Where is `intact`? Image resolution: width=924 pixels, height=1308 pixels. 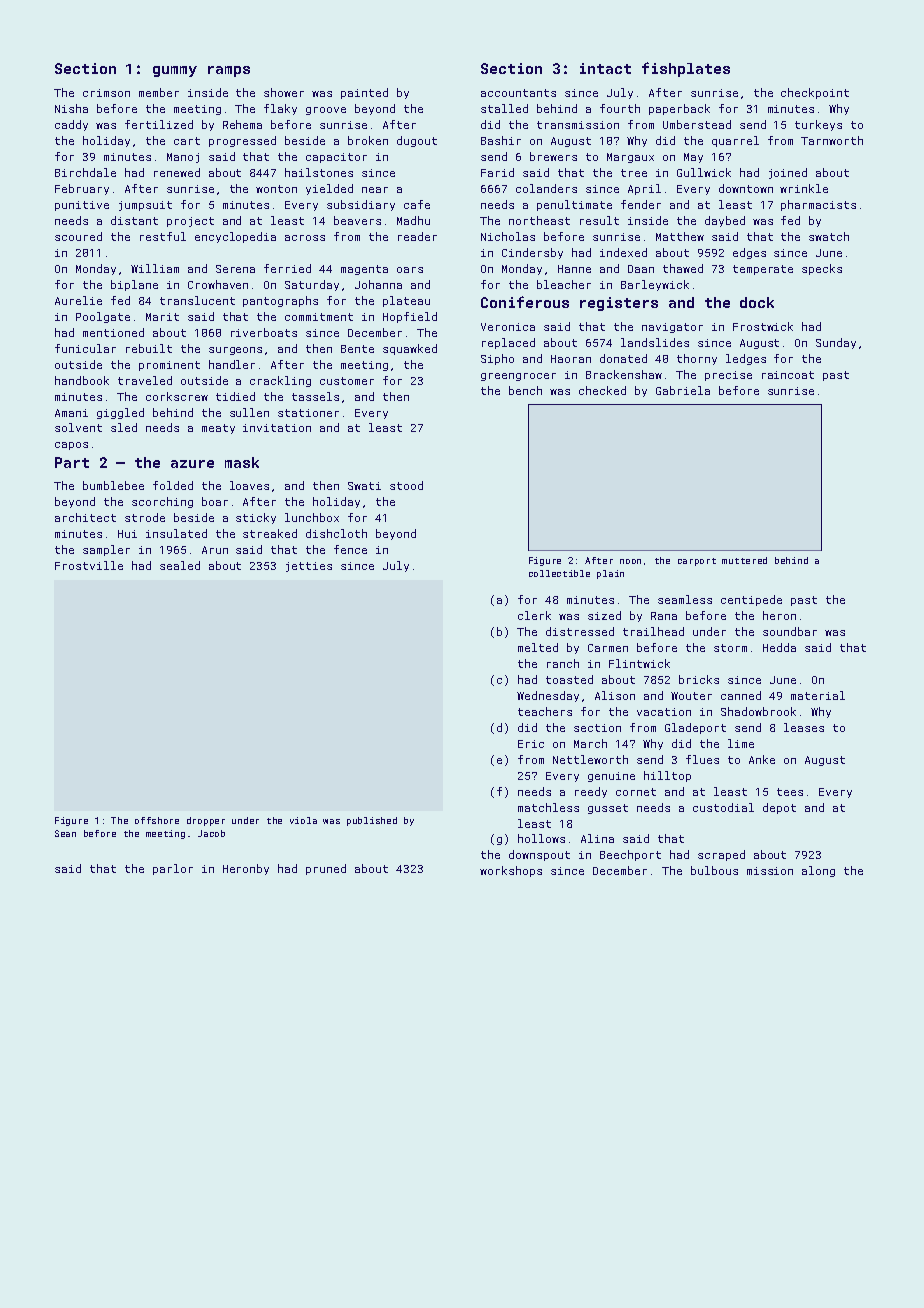
intact is located at coordinates (605, 68).
